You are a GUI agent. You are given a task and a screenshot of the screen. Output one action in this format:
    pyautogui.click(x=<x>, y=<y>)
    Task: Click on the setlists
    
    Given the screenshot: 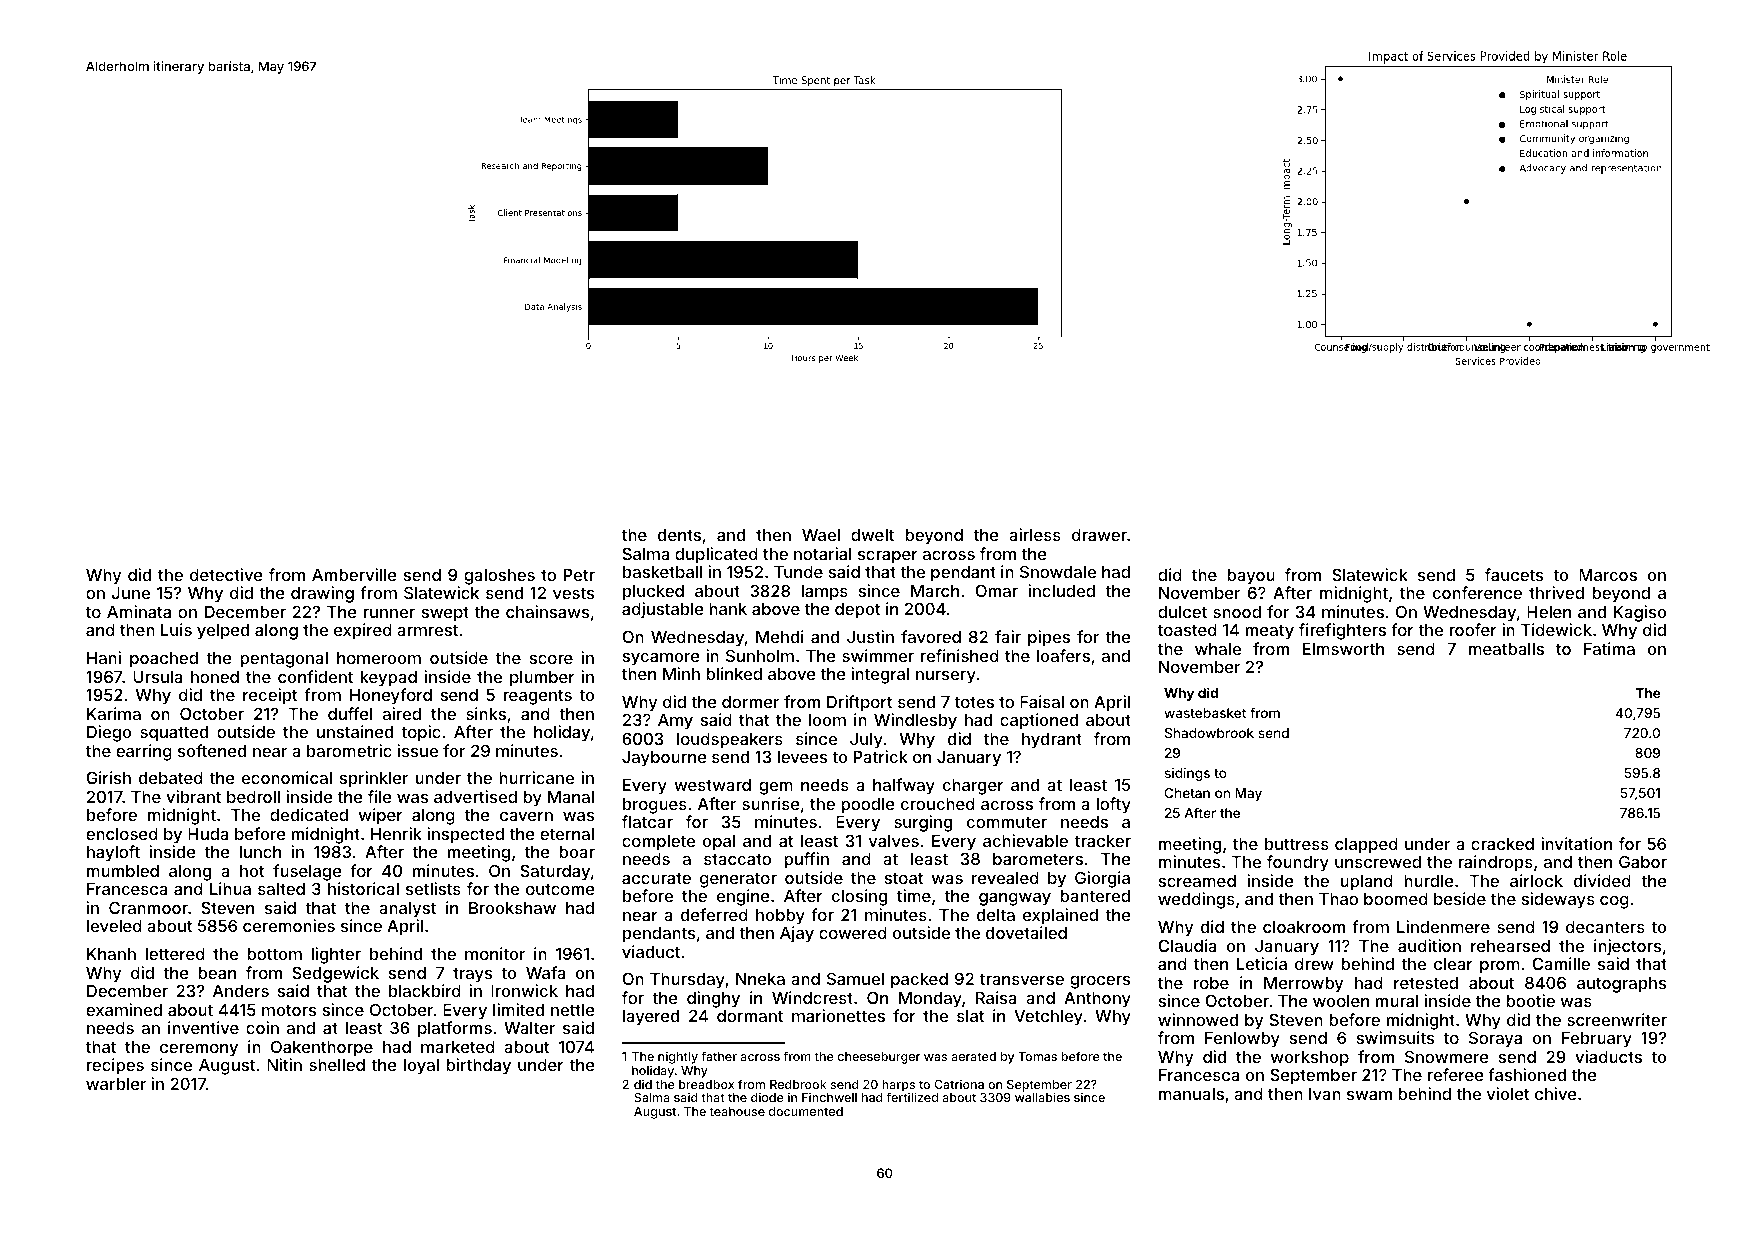 What is the action you would take?
    pyautogui.click(x=433, y=888)
